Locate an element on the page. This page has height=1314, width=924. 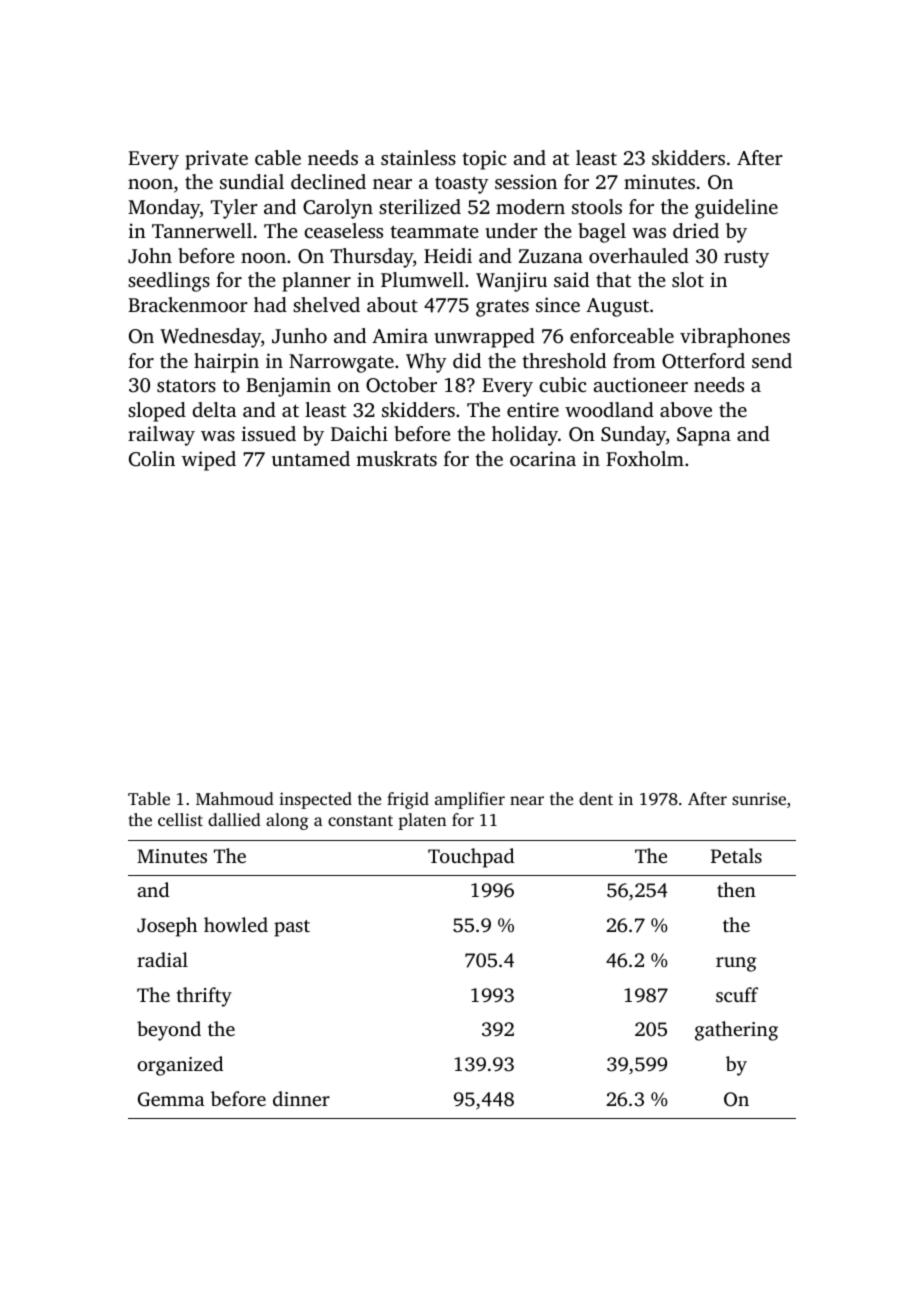
muskrats is located at coordinates (396, 458).
